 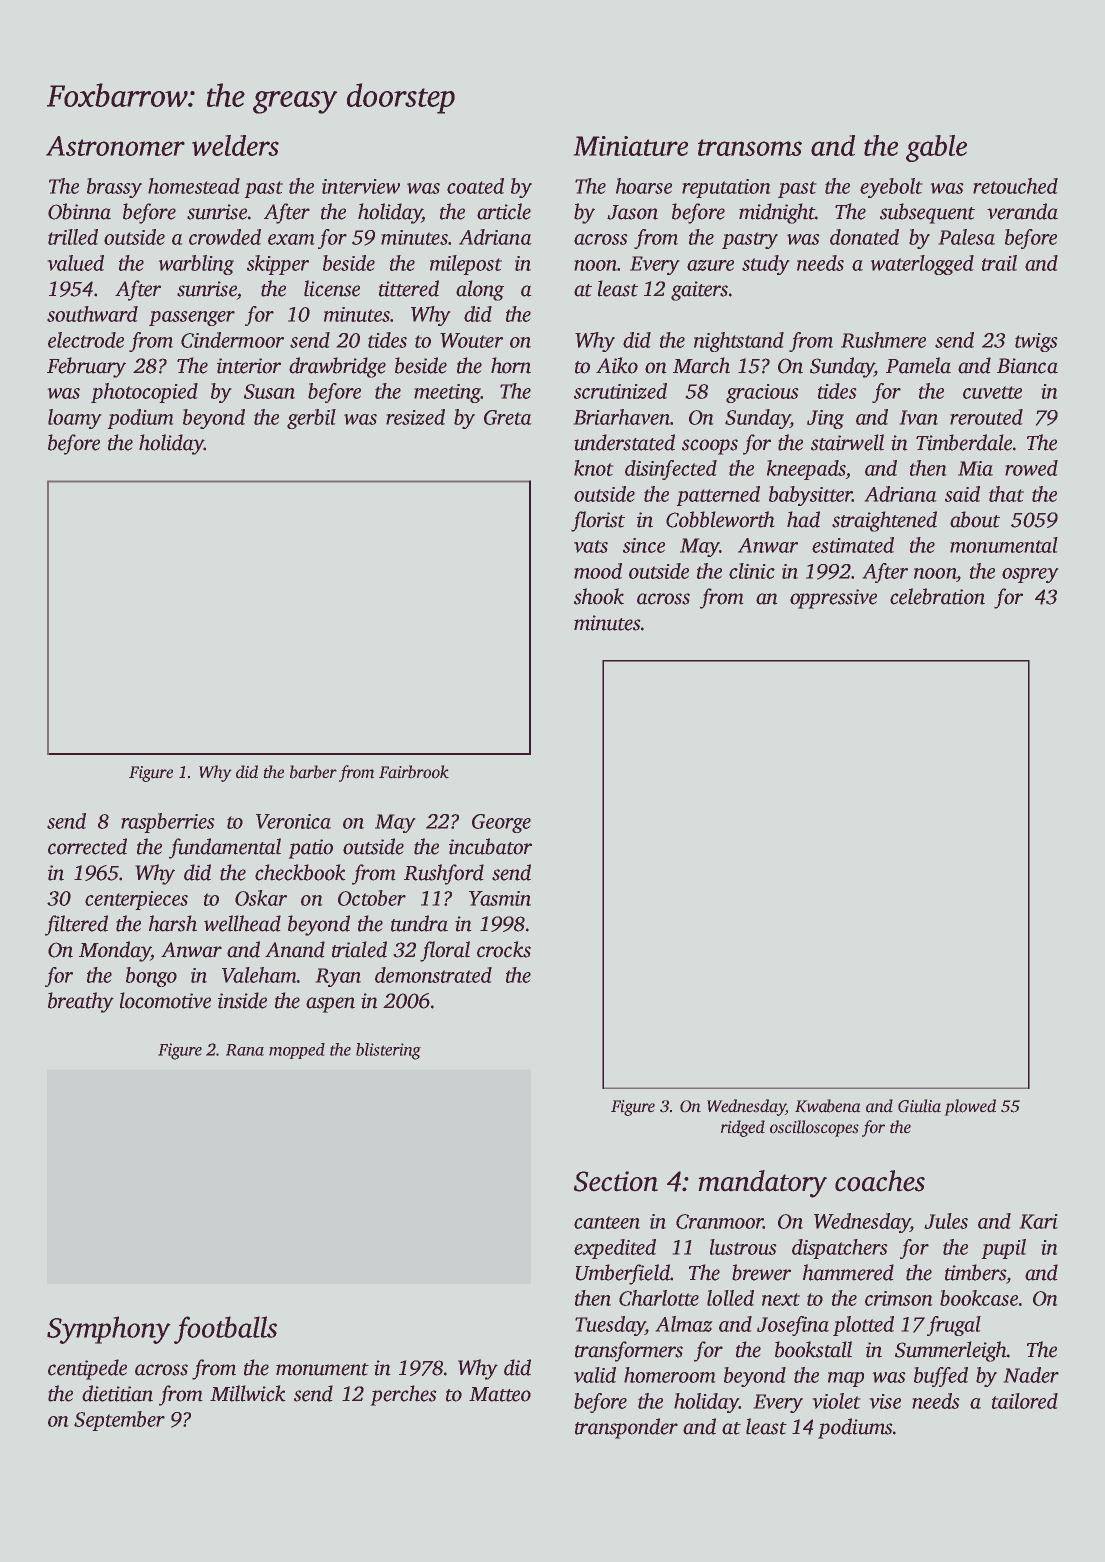 What do you see at coordinates (108, 1330) in the screenshot?
I see `Symphony` at bounding box center [108, 1330].
